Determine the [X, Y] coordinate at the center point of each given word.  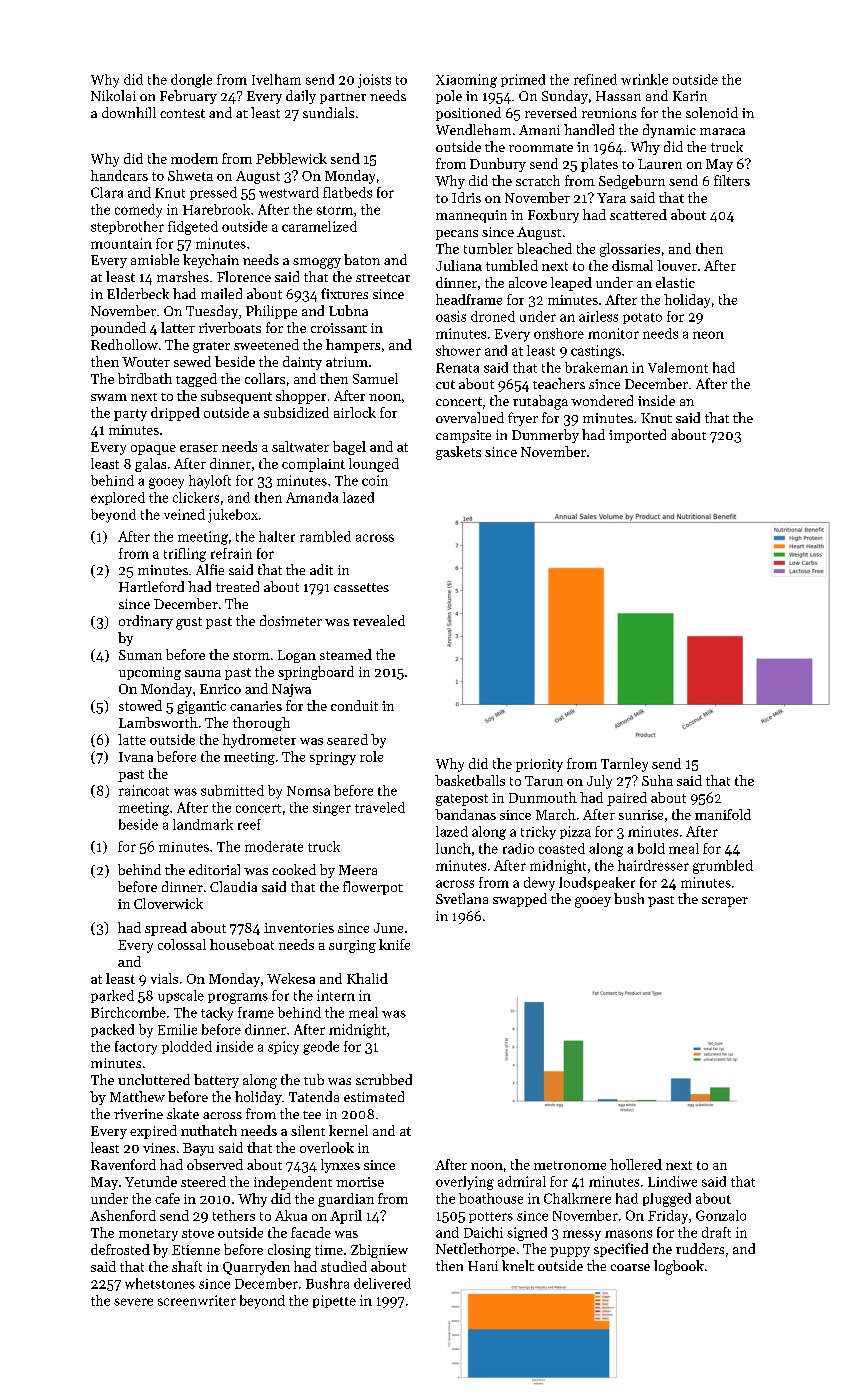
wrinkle [644, 79]
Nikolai [113, 95]
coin [375, 480]
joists [374, 81]
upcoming [150, 673]
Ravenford [123, 1164]
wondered [602, 400]
